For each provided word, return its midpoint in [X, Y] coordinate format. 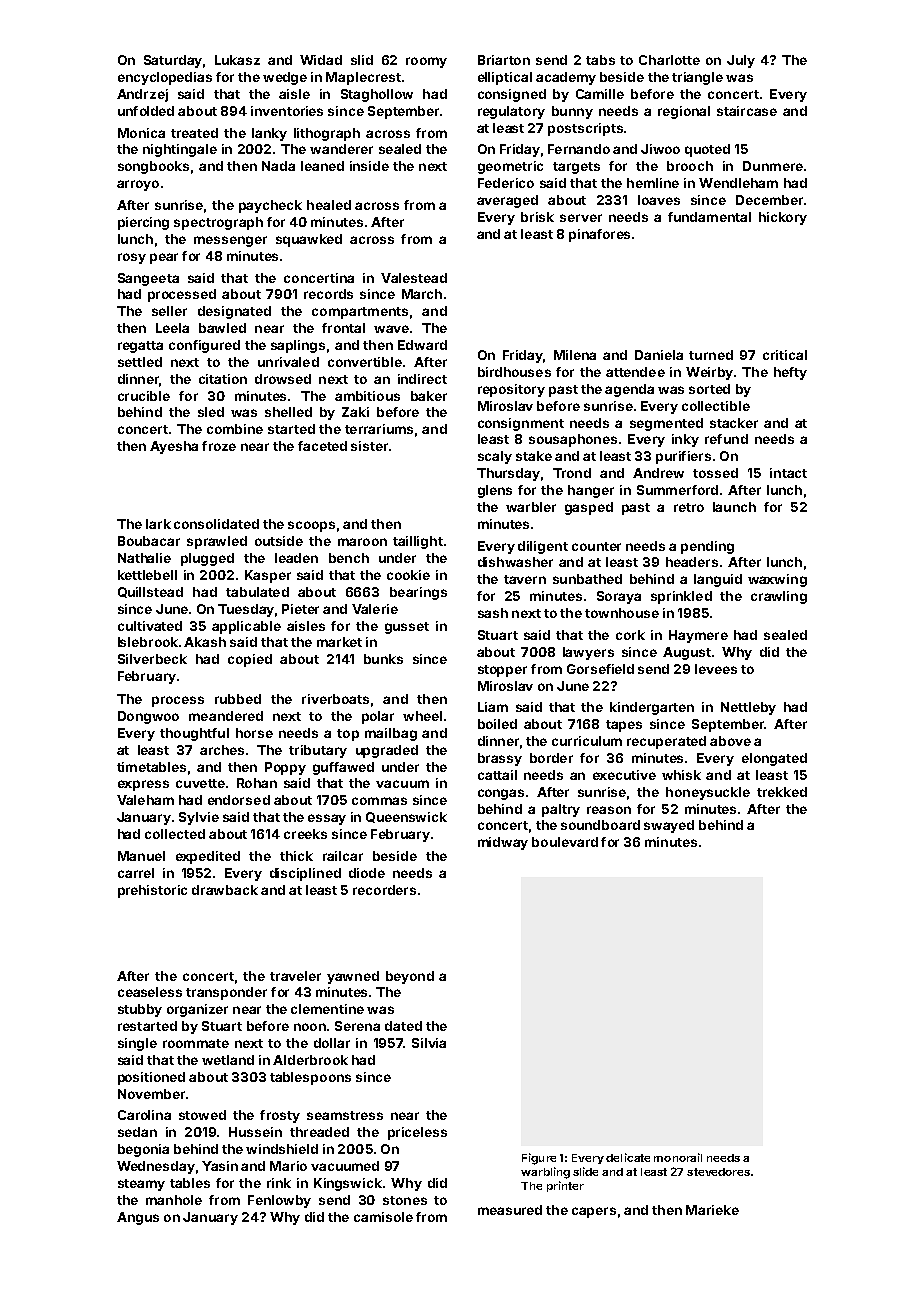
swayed [669, 826]
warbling [545, 1173]
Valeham [145, 800]
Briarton [504, 60]
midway [503, 843]
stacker [734, 423]
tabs [600, 60]
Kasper [268, 576]
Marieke [712, 1210]
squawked [309, 240]
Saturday [173, 61]
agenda [629, 390]
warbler [531, 507]
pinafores [599, 235]
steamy [141, 1185]
